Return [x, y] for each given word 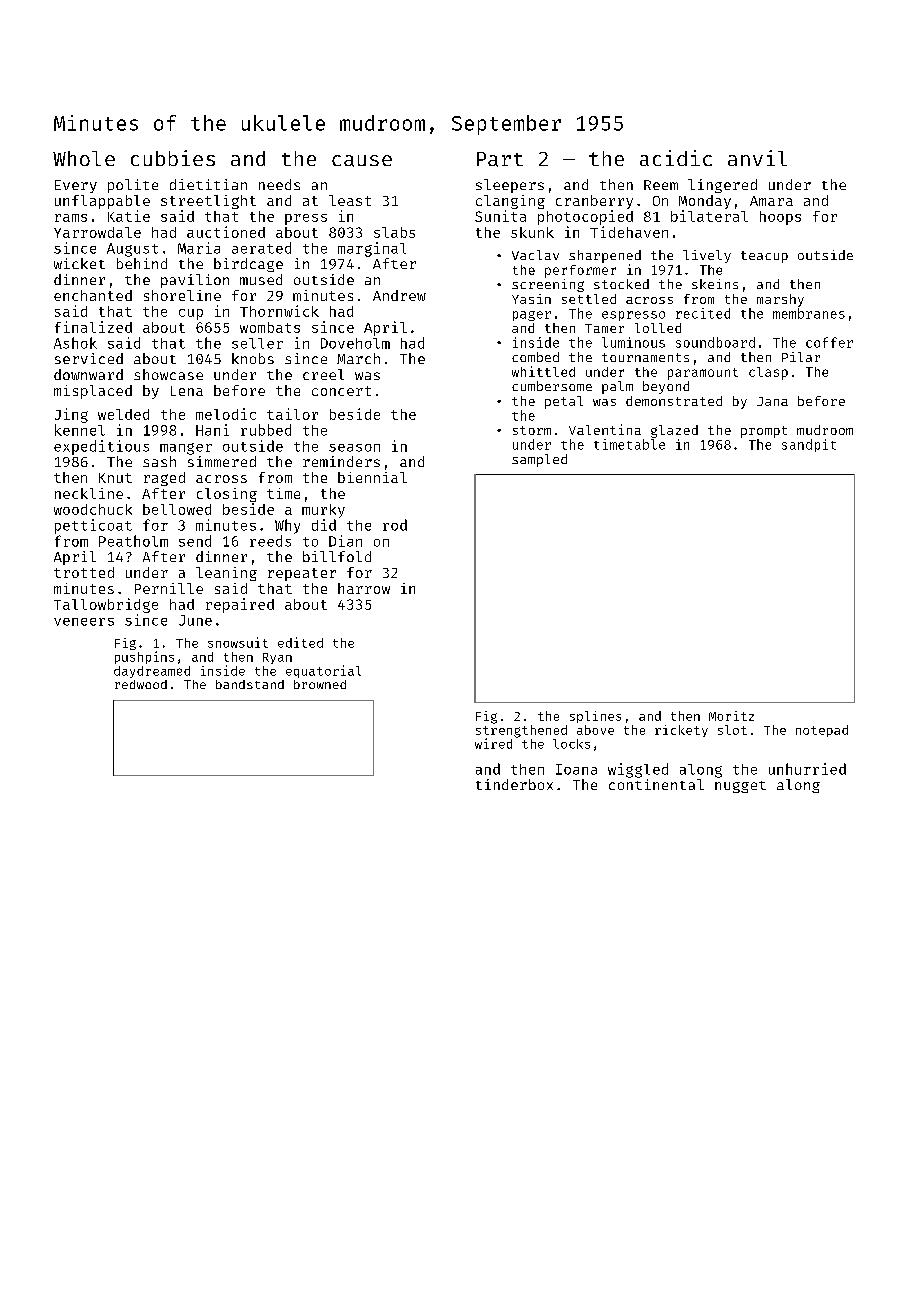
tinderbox [514, 784]
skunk [532, 232]
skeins [715, 284]
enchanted [93, 295]
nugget [740, 787]
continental [656, 784]
